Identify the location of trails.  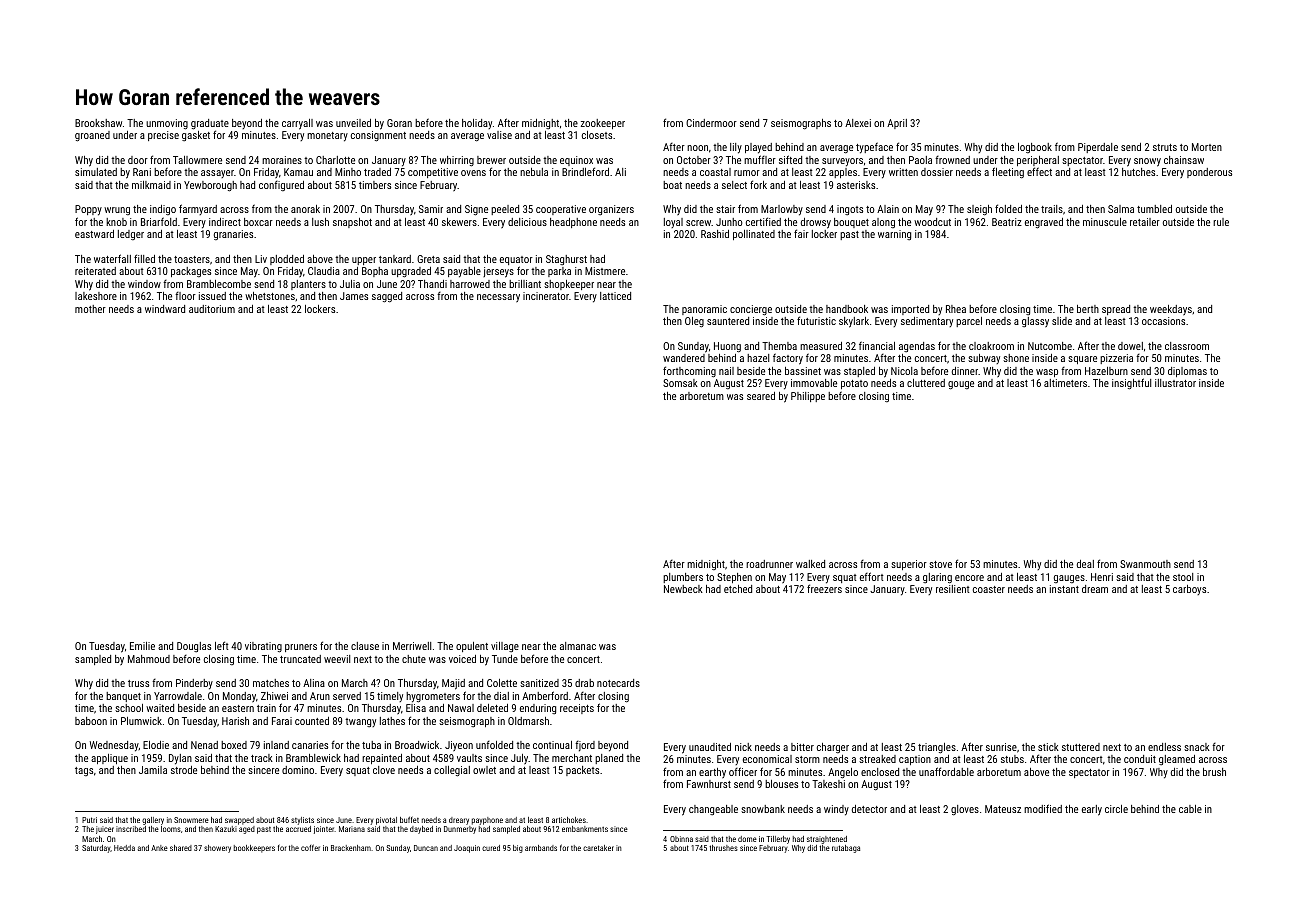
(1052, 209).
